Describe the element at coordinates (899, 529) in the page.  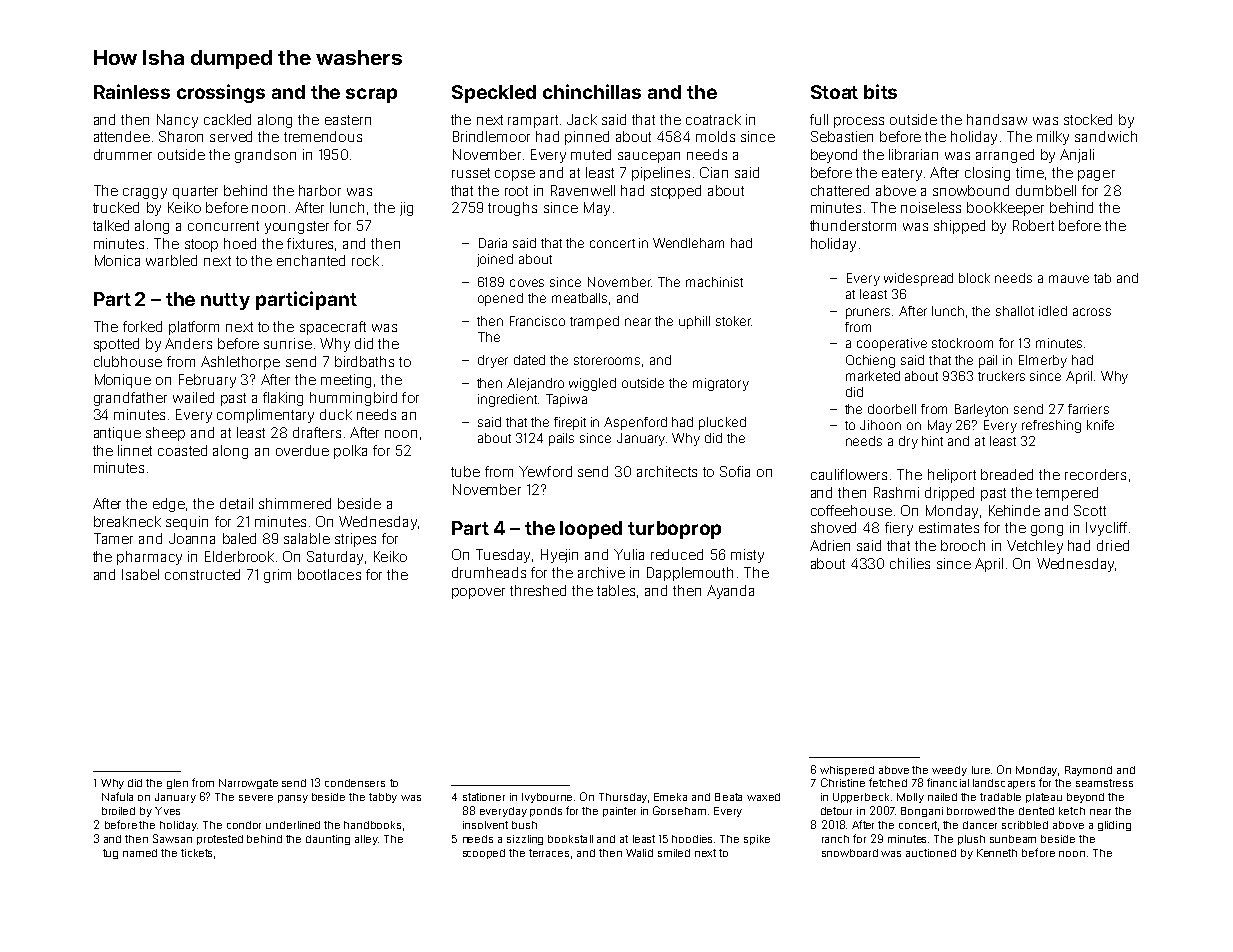
I see `fiery` at that location.
